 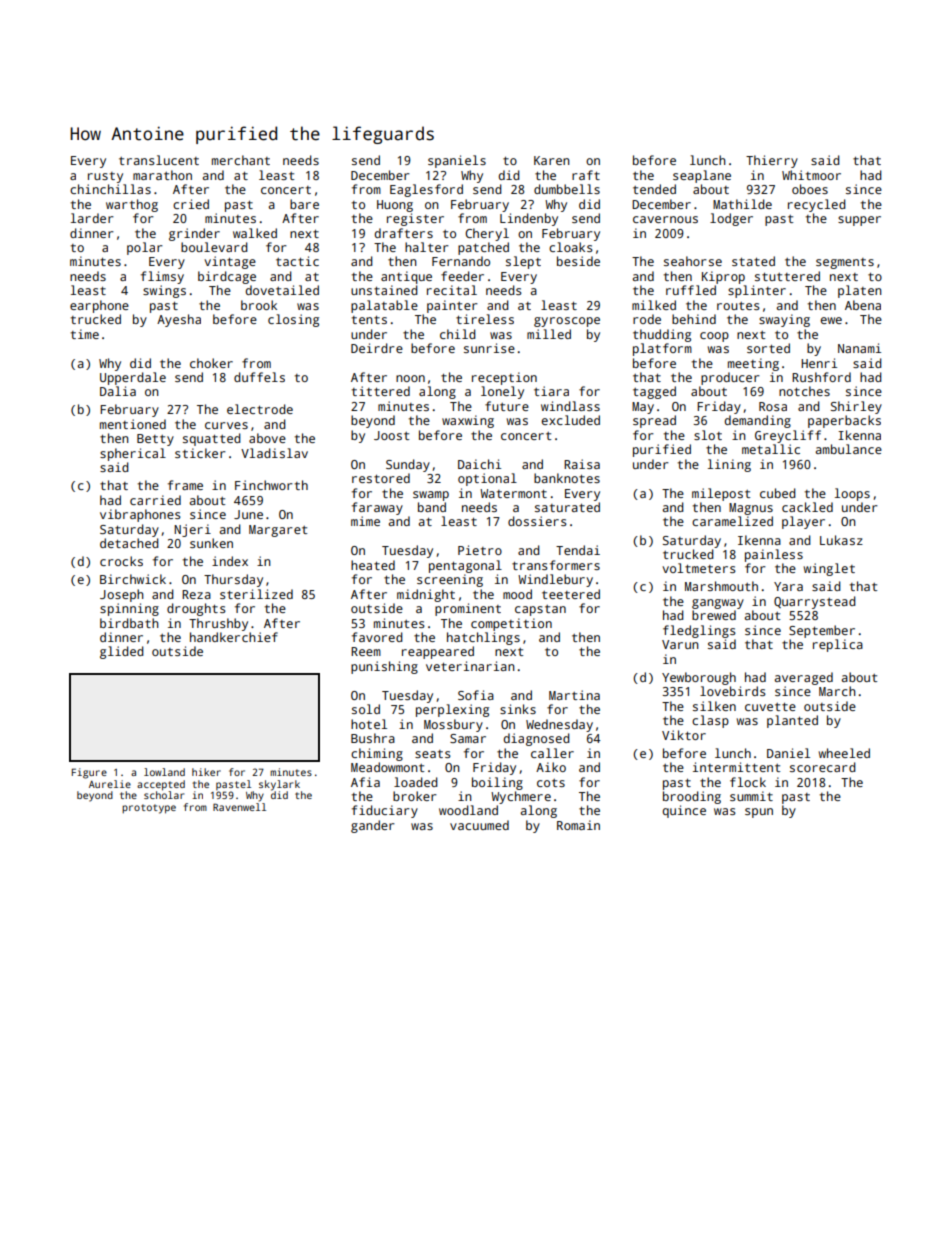 I want to click on Dalia, so click(x=118, y=391).
